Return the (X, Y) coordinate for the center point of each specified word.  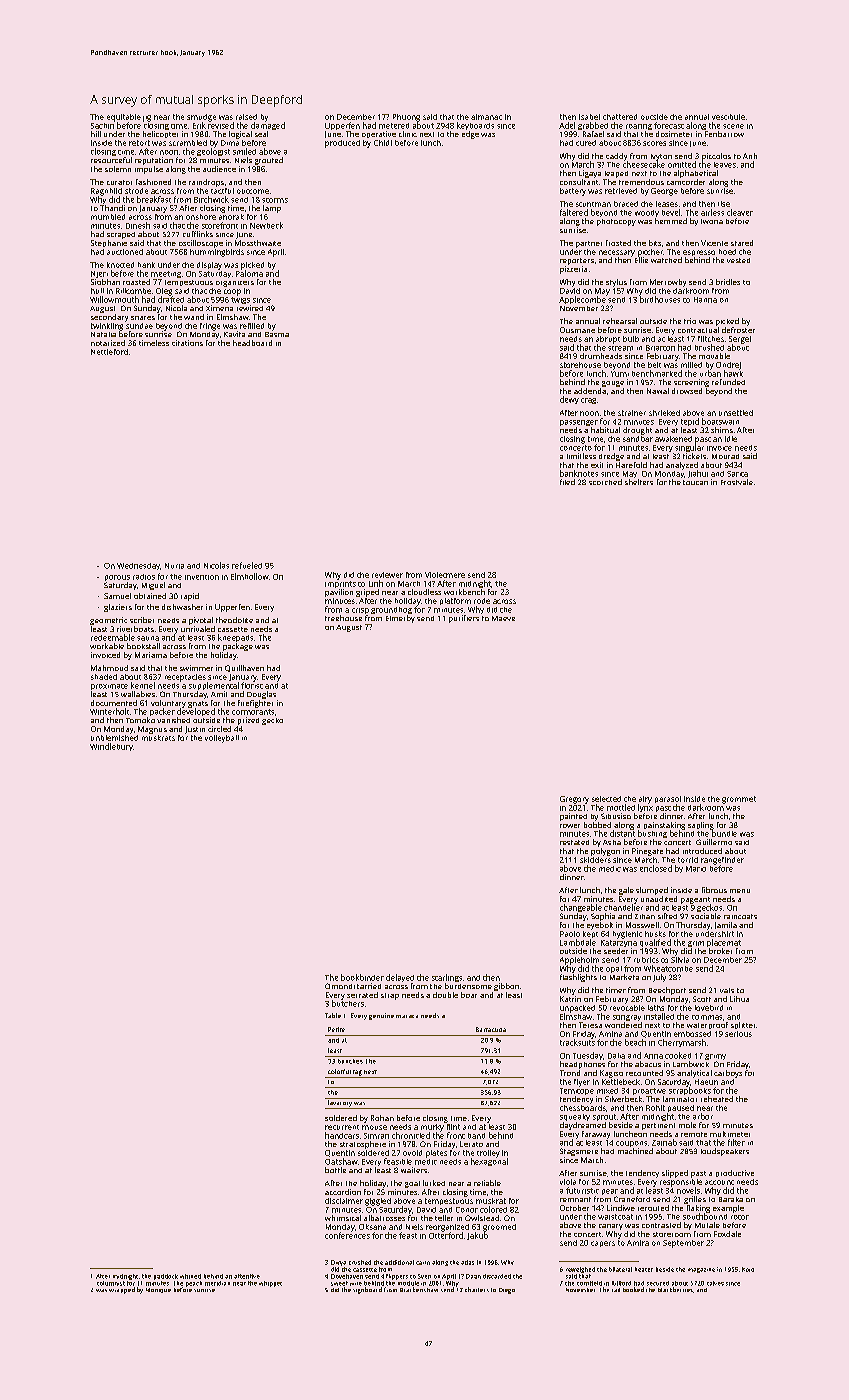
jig (147, 118)
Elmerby (400, 619)
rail (616, 1290)
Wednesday (138, 566)
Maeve (503, 618)
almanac (486, 117)
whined (190, 1276)
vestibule (728, 117)
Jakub (477, 1236)
